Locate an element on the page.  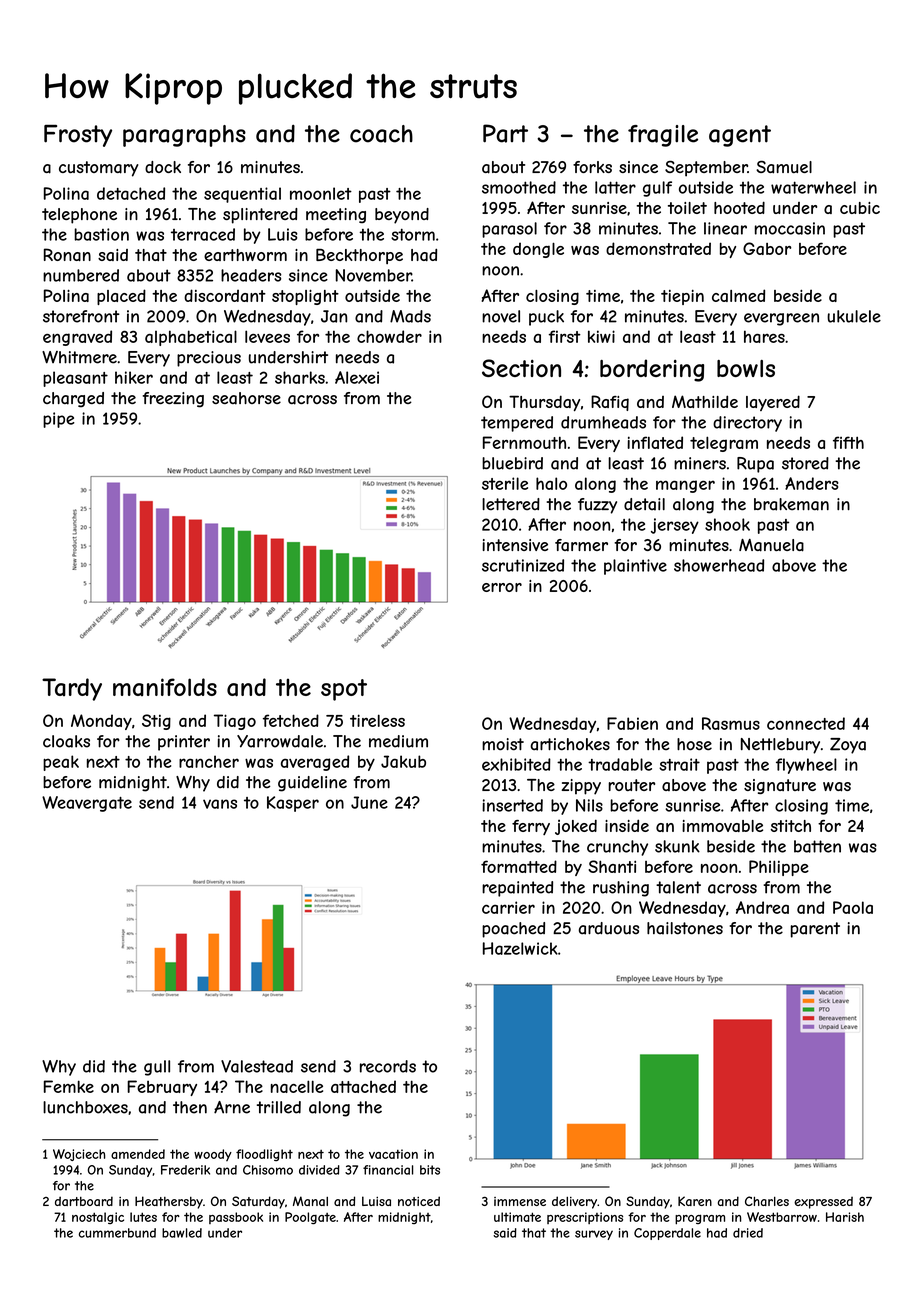
parent is located at coordinates (815, 930).
